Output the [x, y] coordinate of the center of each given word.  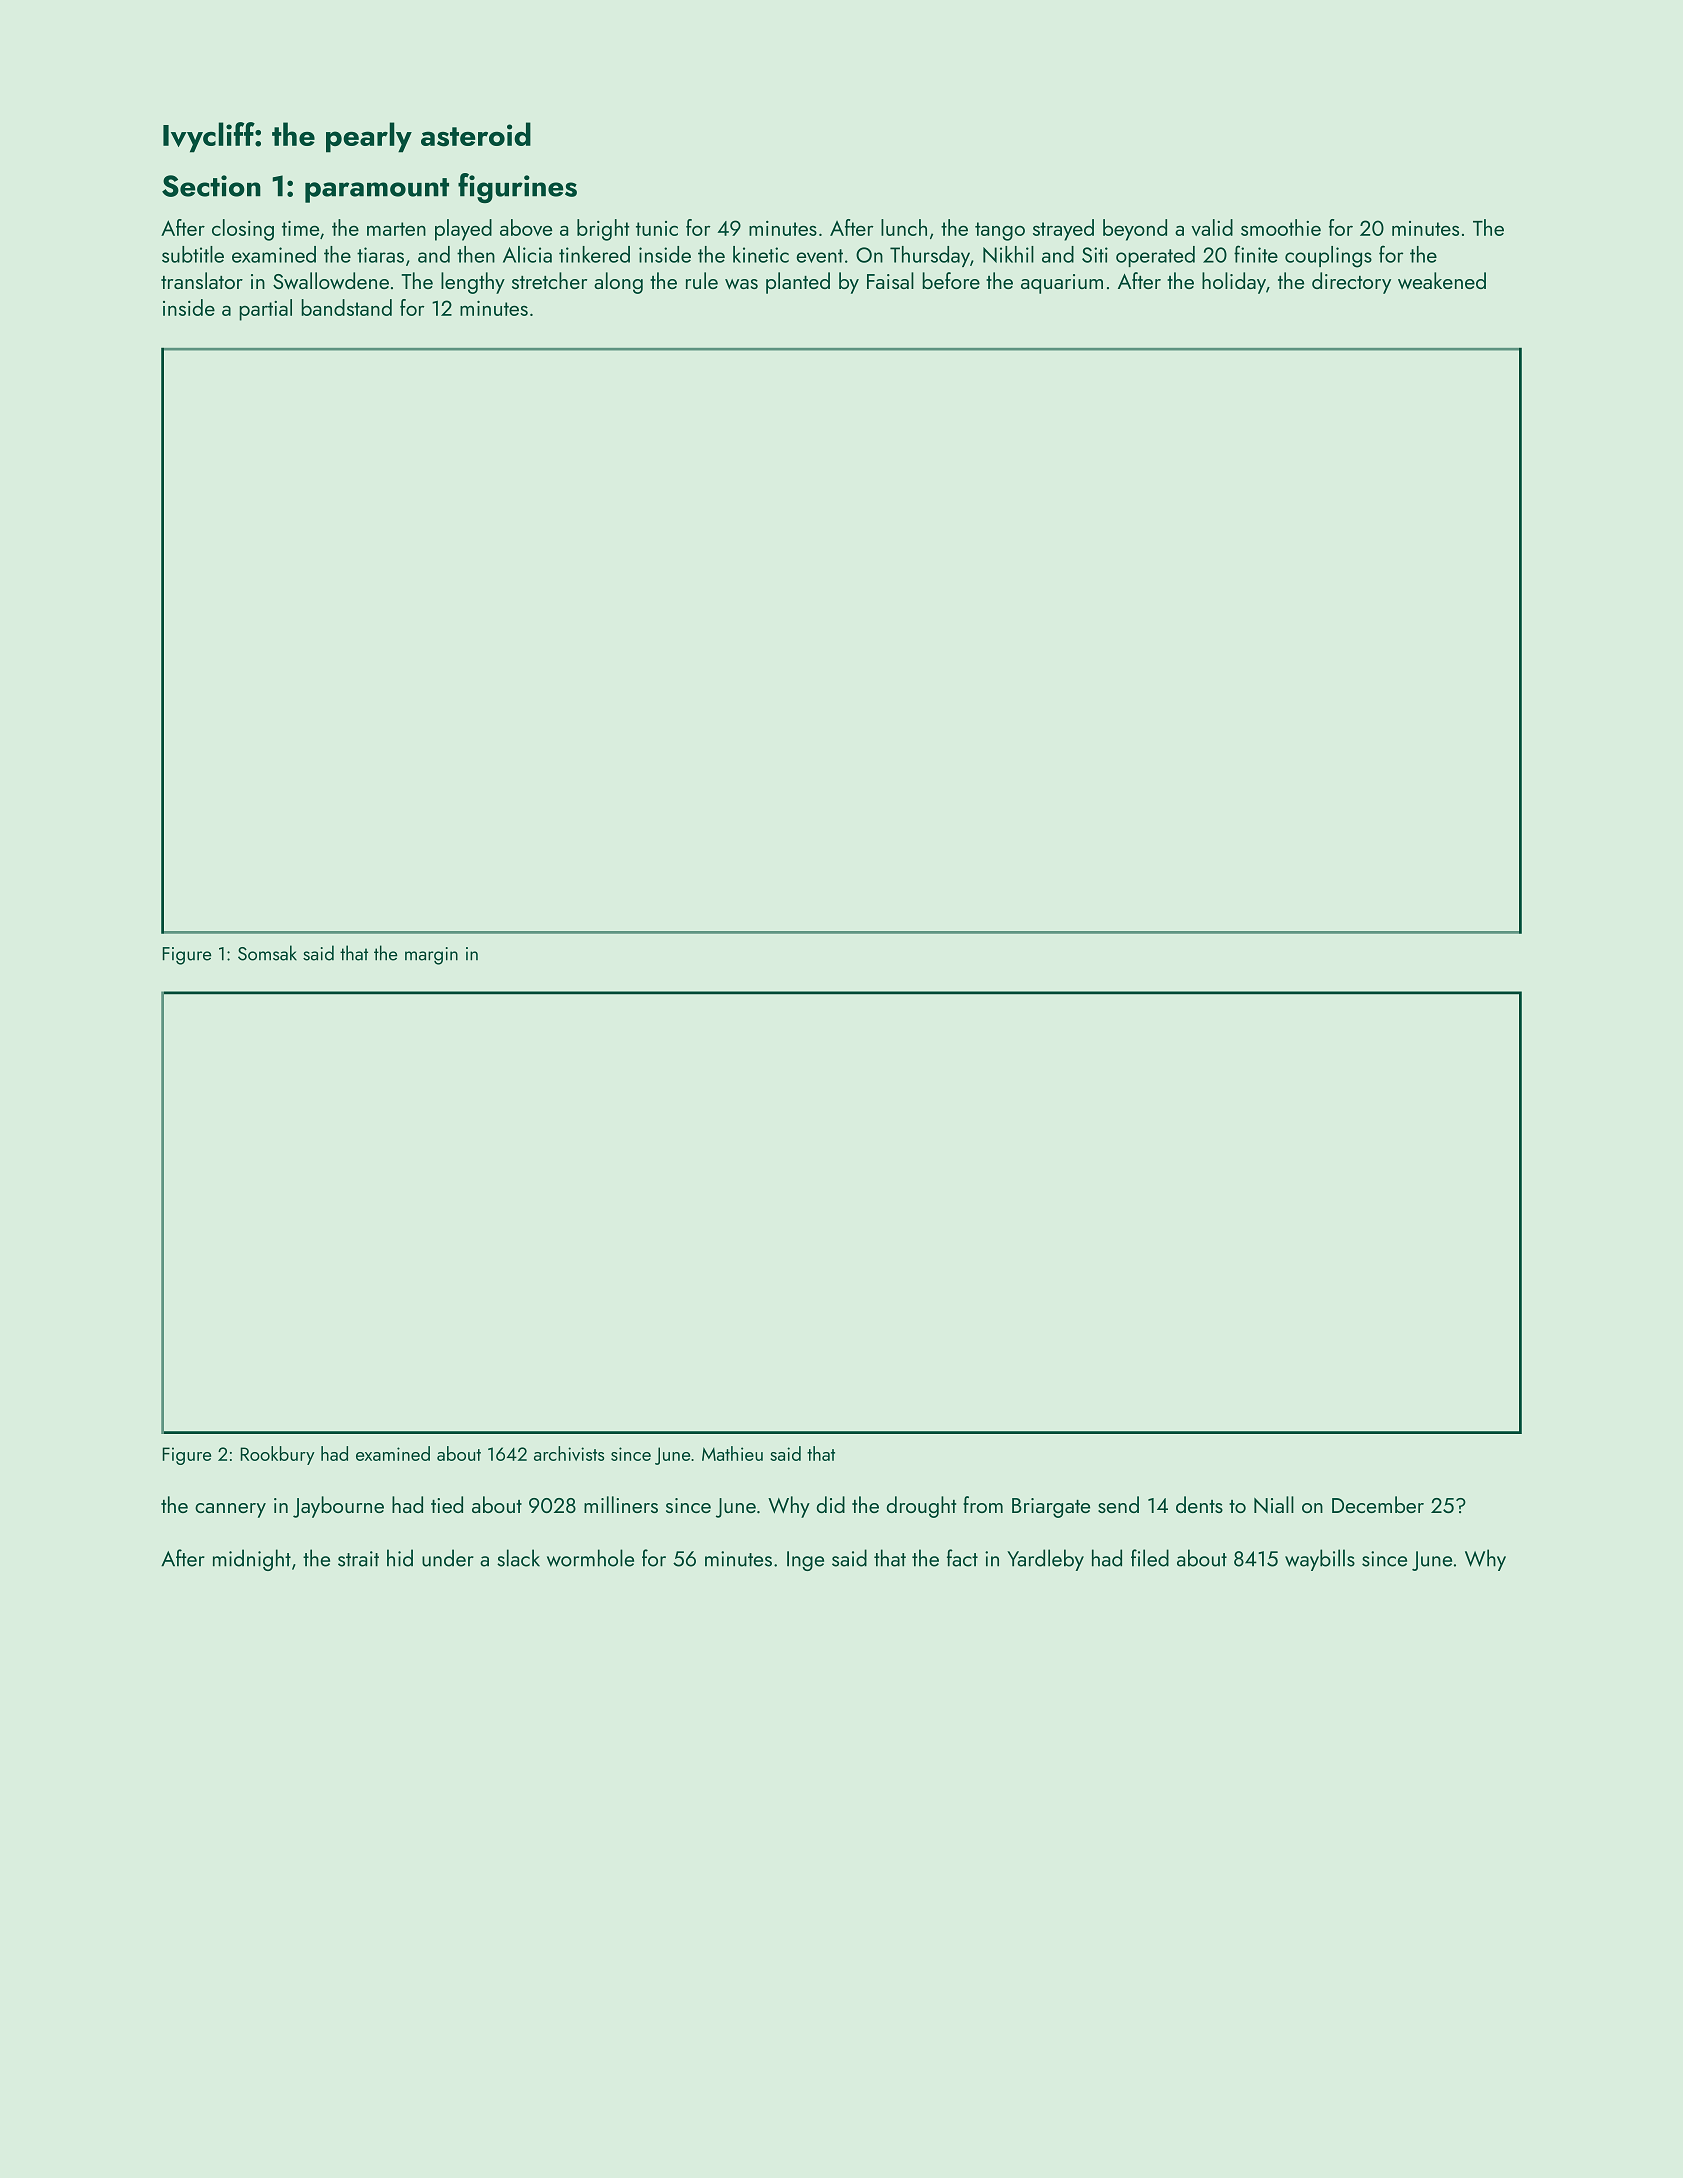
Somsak [267, 953]
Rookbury [277, 1455]
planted [798, 283]
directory [1351, 283]
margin [431, 956]
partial [265, 310]
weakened [1442, 280]
